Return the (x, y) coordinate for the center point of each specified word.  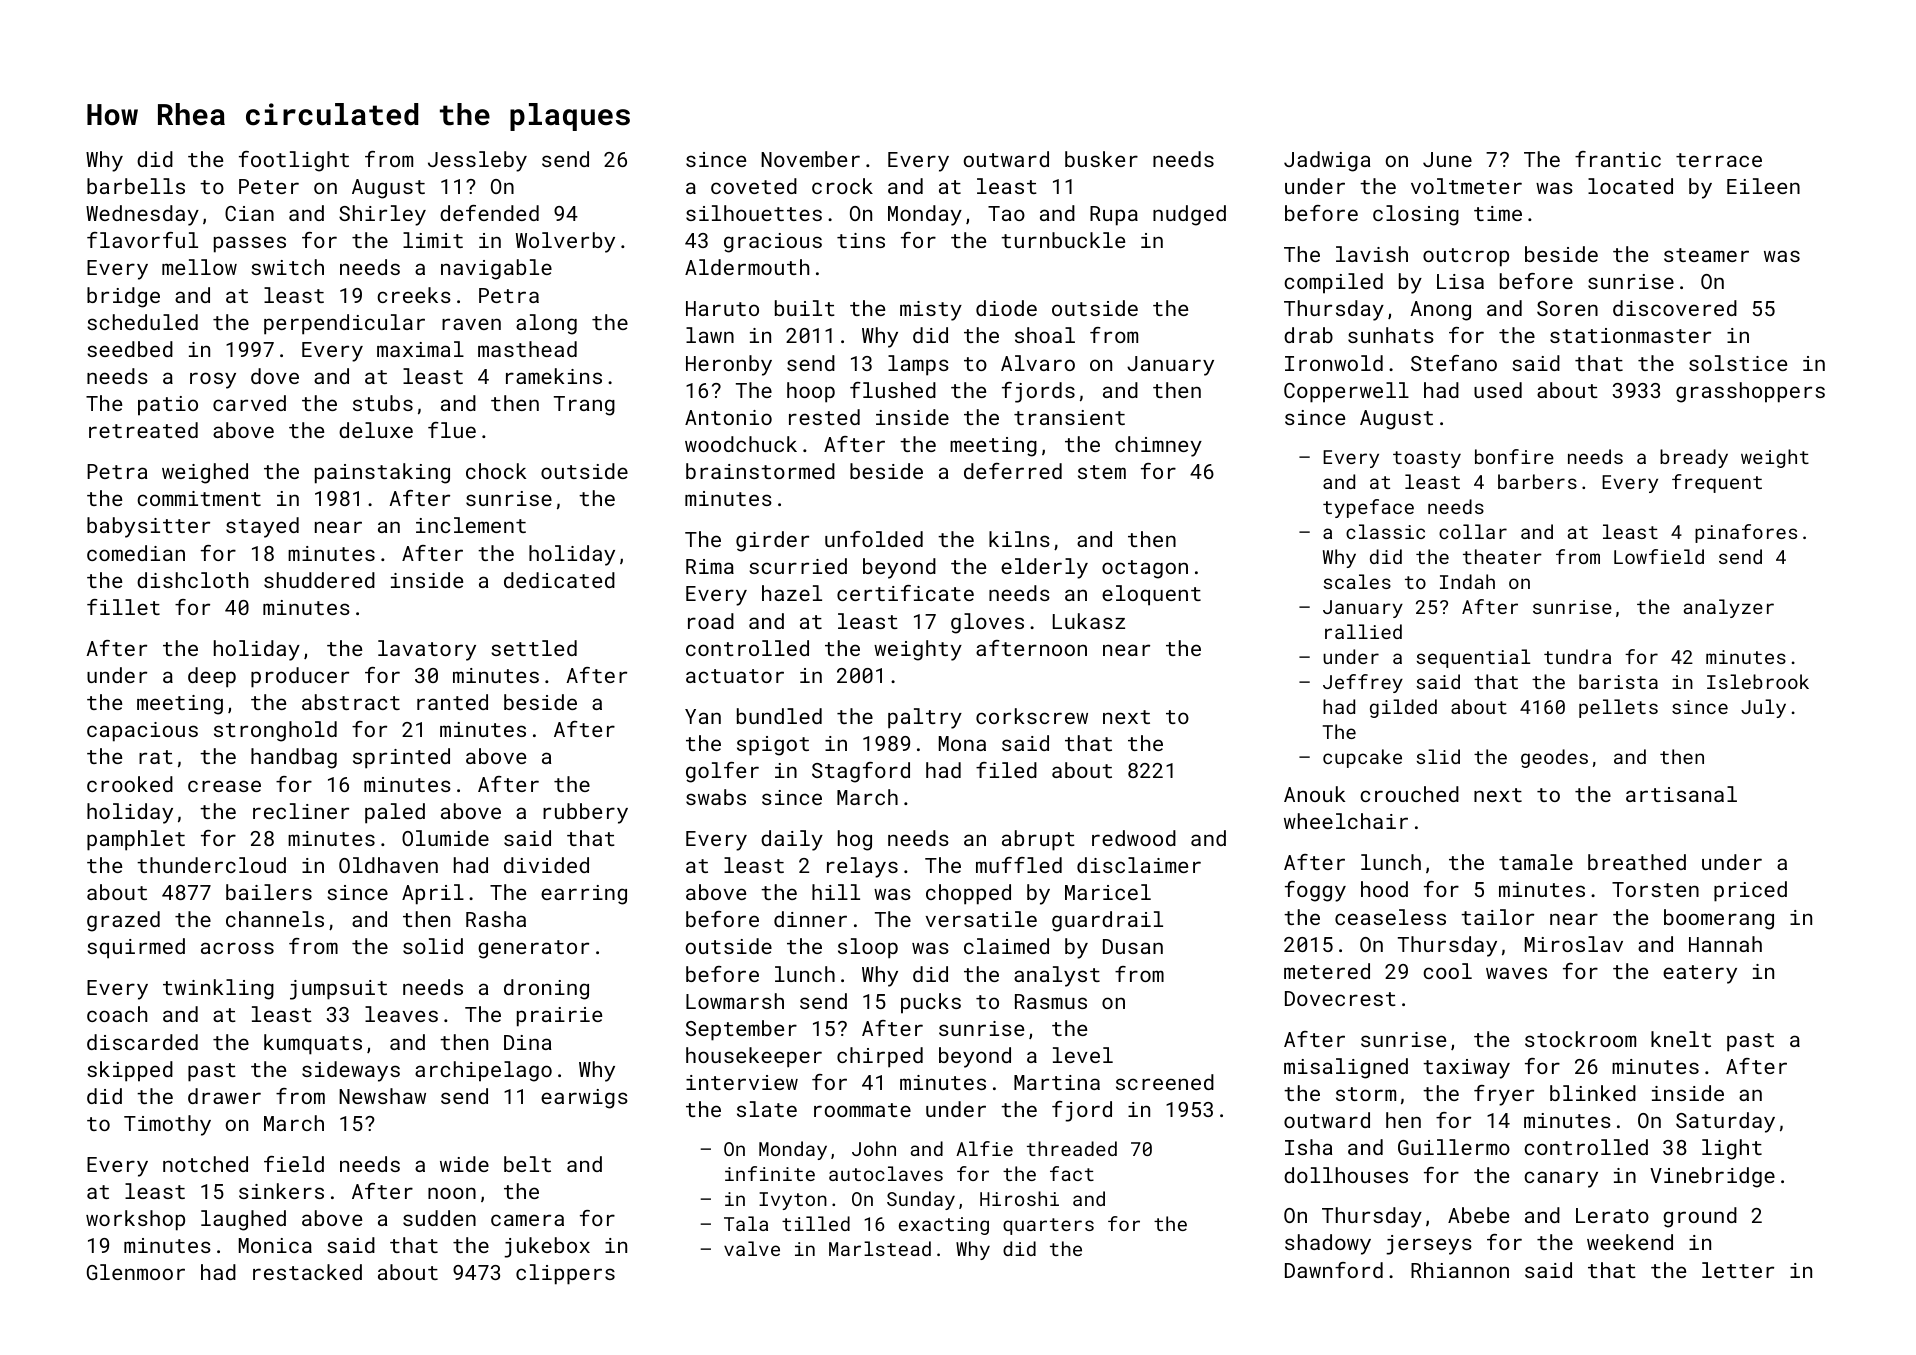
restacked (307, 1272)
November (810, 159)
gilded (1403, 708)
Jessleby (477, 161)
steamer (1706, 255)
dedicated (559, 580)
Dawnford (1334, 1270)
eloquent (1151, 595)
